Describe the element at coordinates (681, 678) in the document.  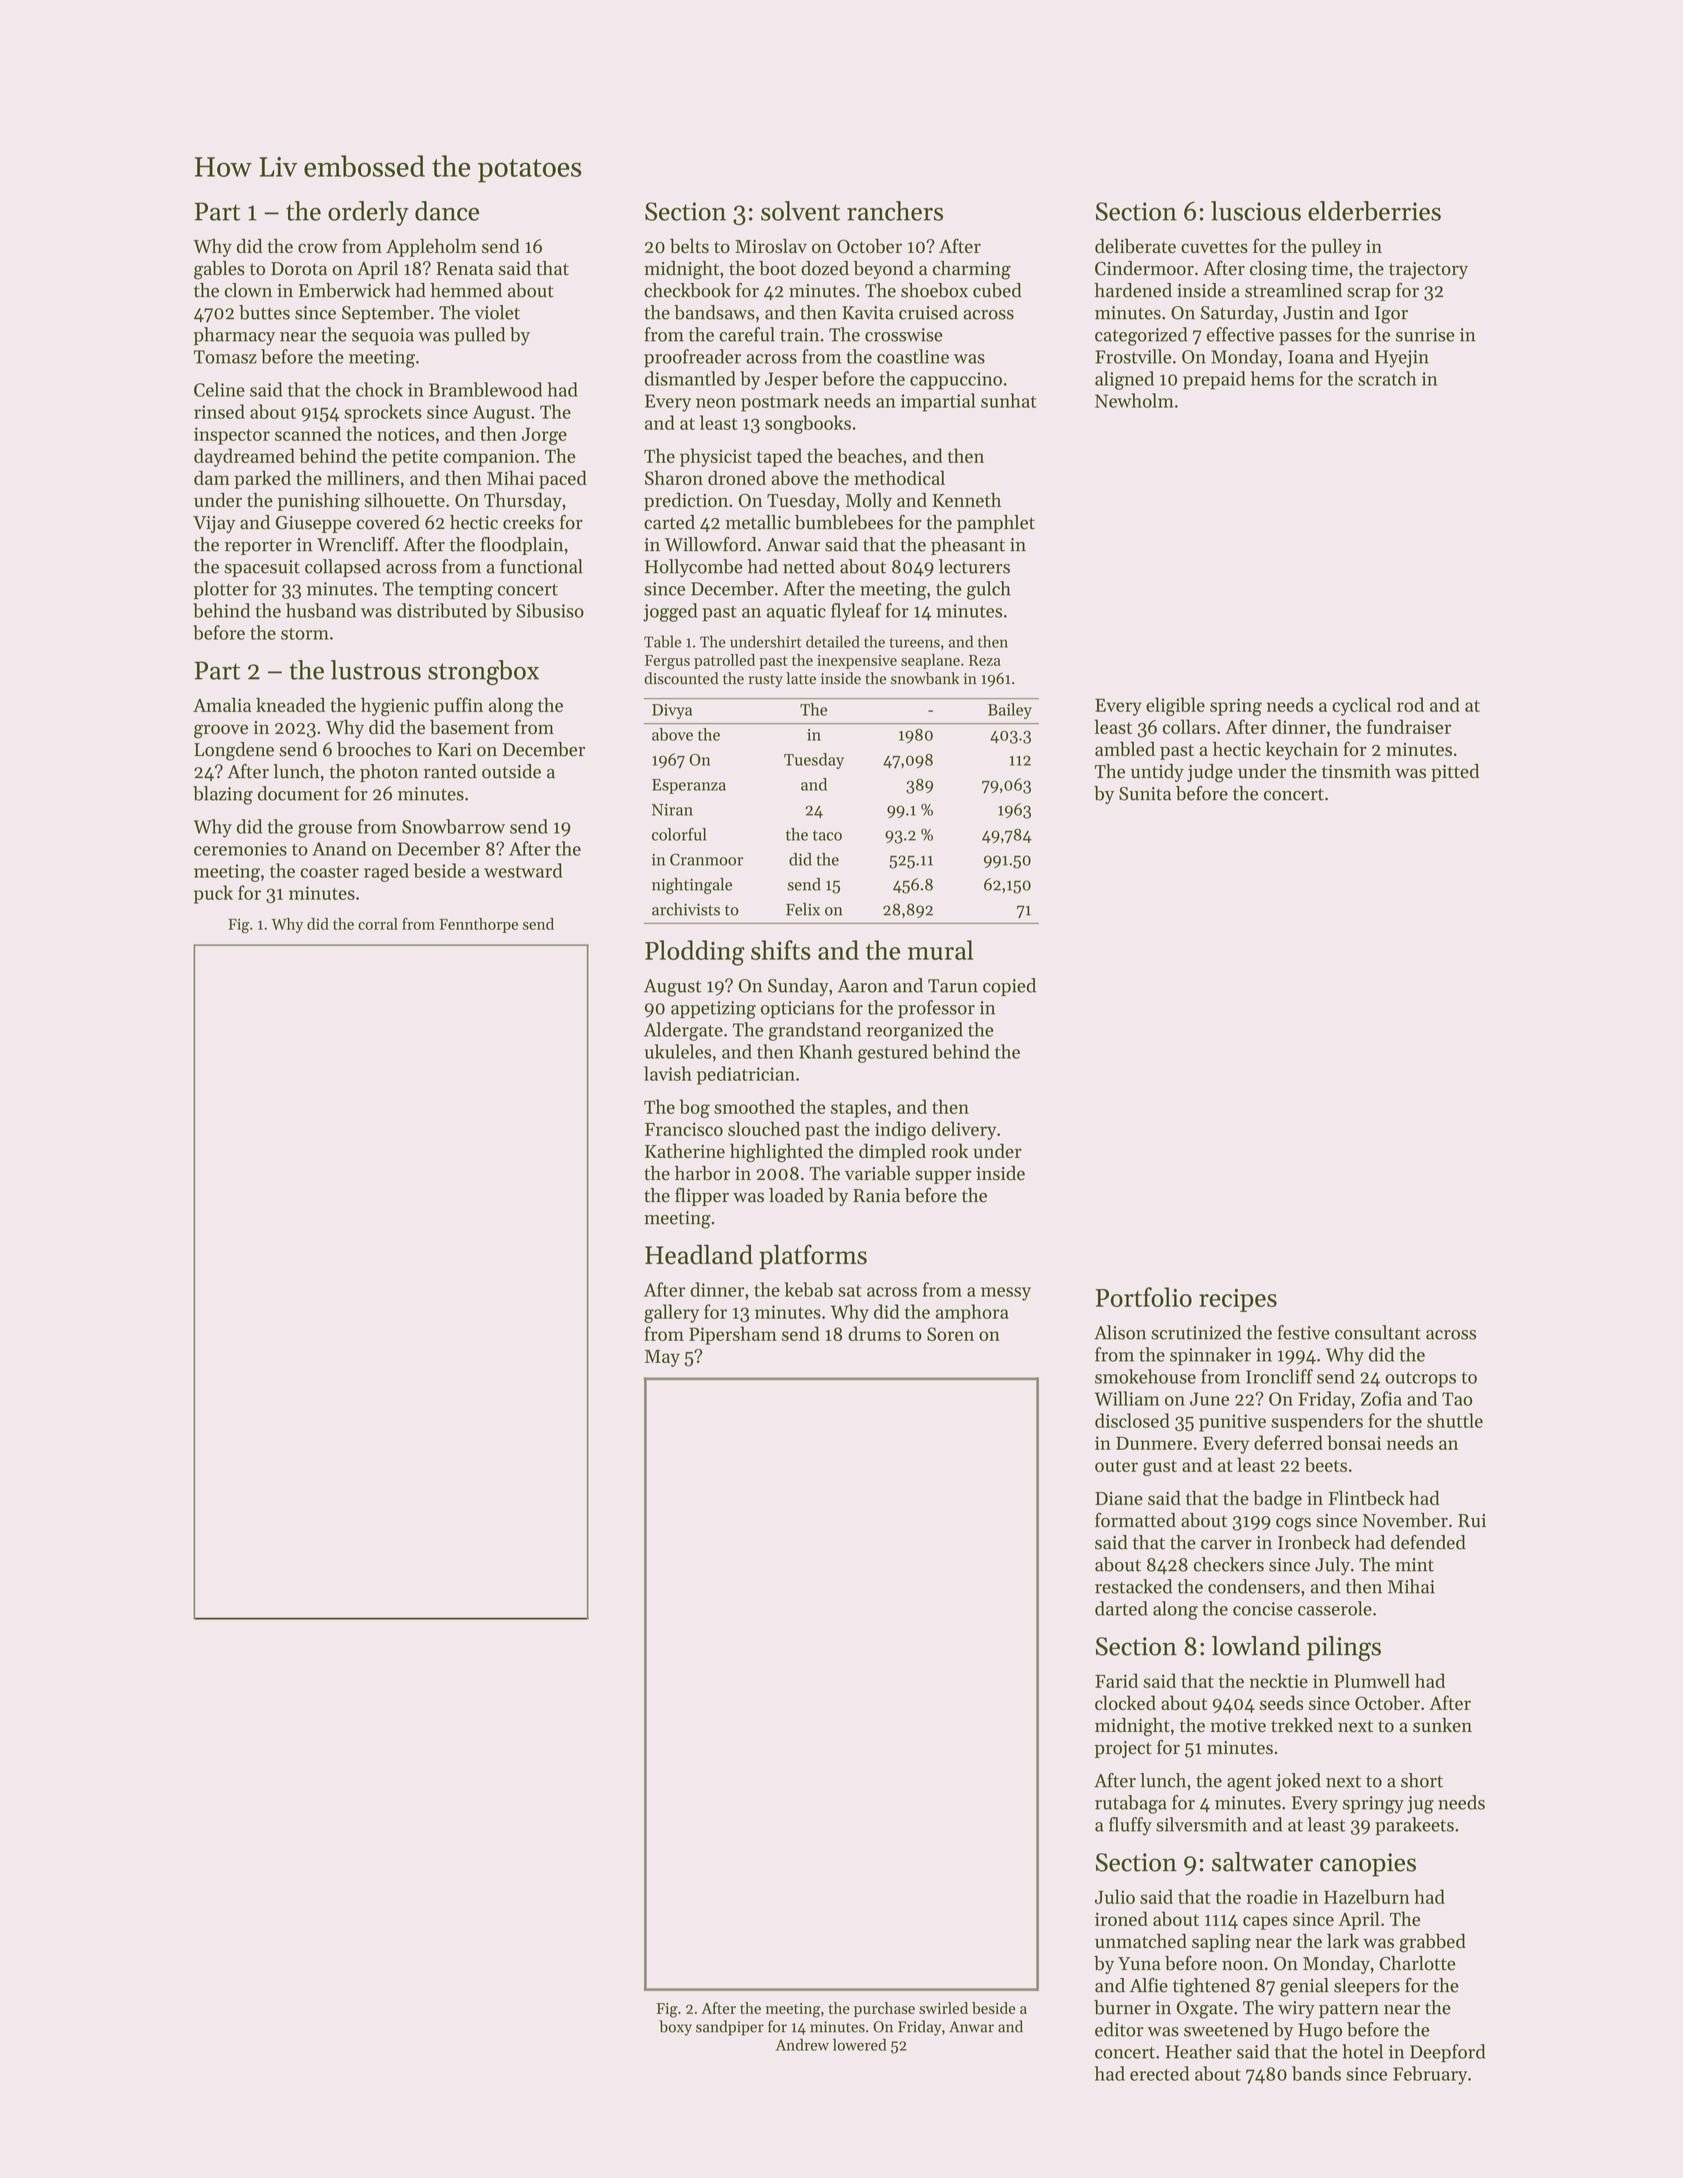
I see `discounted` at that location.
